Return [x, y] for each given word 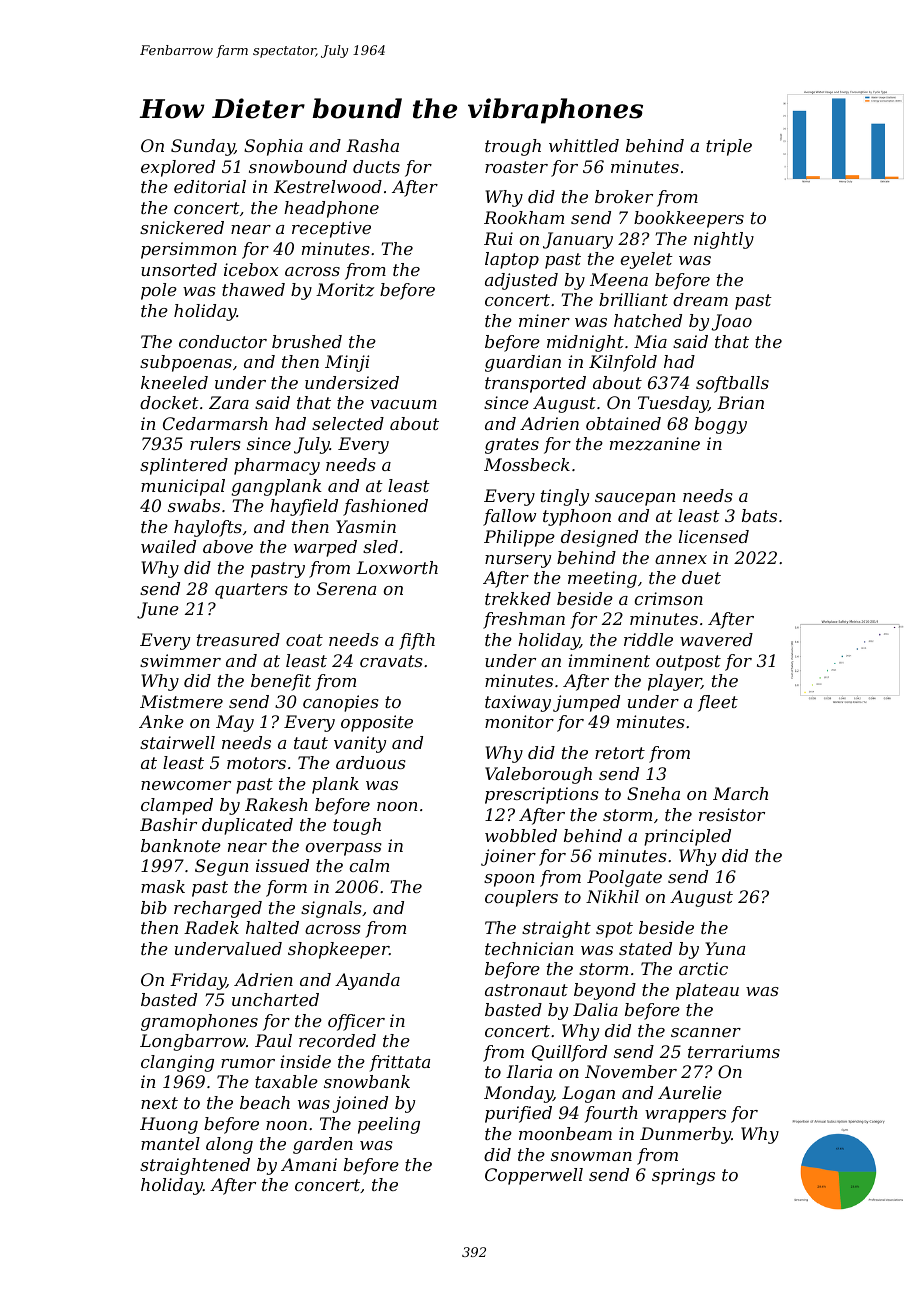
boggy [721, 425]
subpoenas [186, 363]
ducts [376, 166]
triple [729, 147]
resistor [732, 814]
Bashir [168, 824]
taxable [286, 1081]
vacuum [404, 404]
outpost [688, 663]
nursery [518, 561]
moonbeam [565, 1133]
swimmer [180, 660]
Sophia [273, 147]
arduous [371, 762]
